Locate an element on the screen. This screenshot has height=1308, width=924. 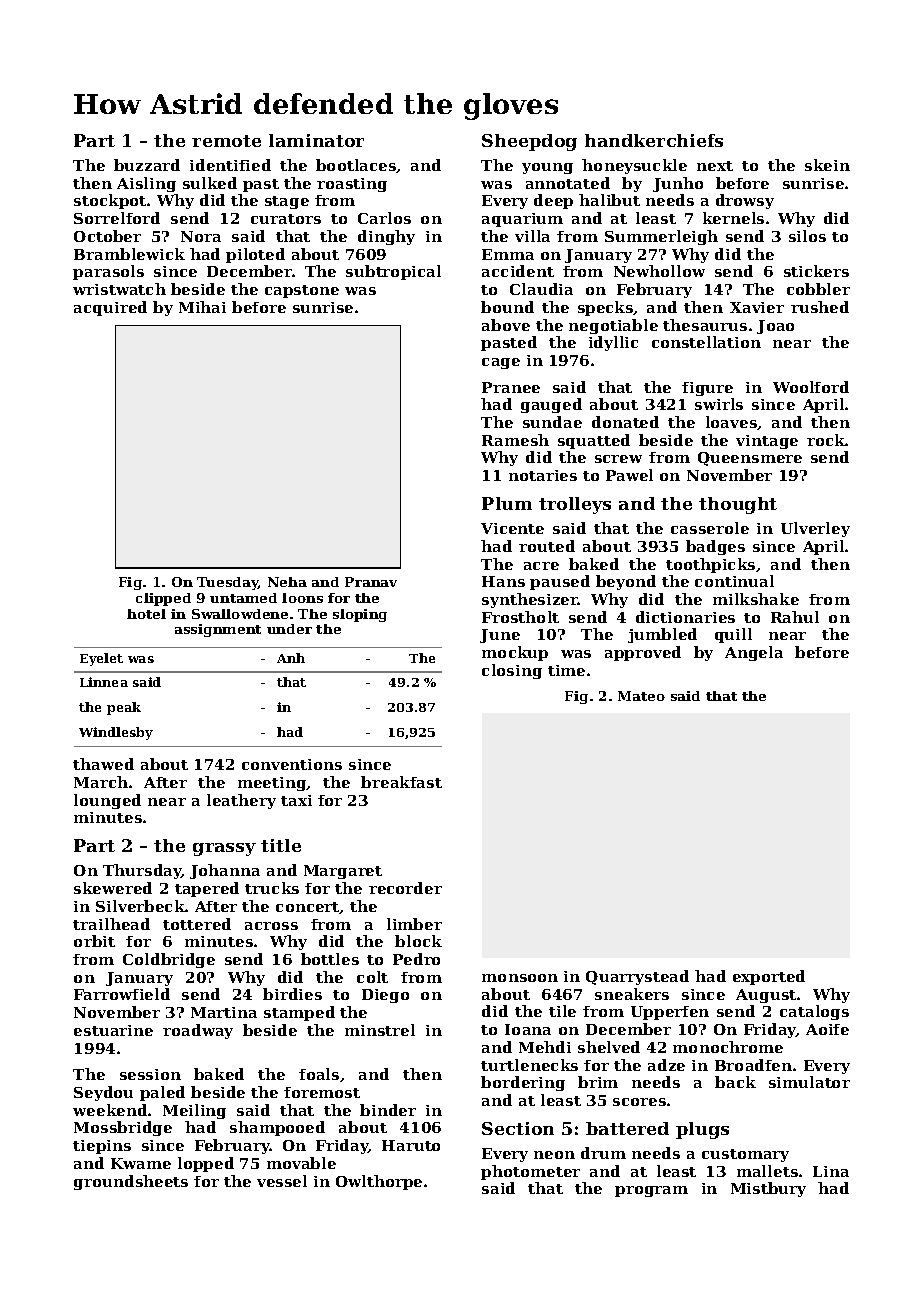
Section is located at coordinates (518, 1128).
